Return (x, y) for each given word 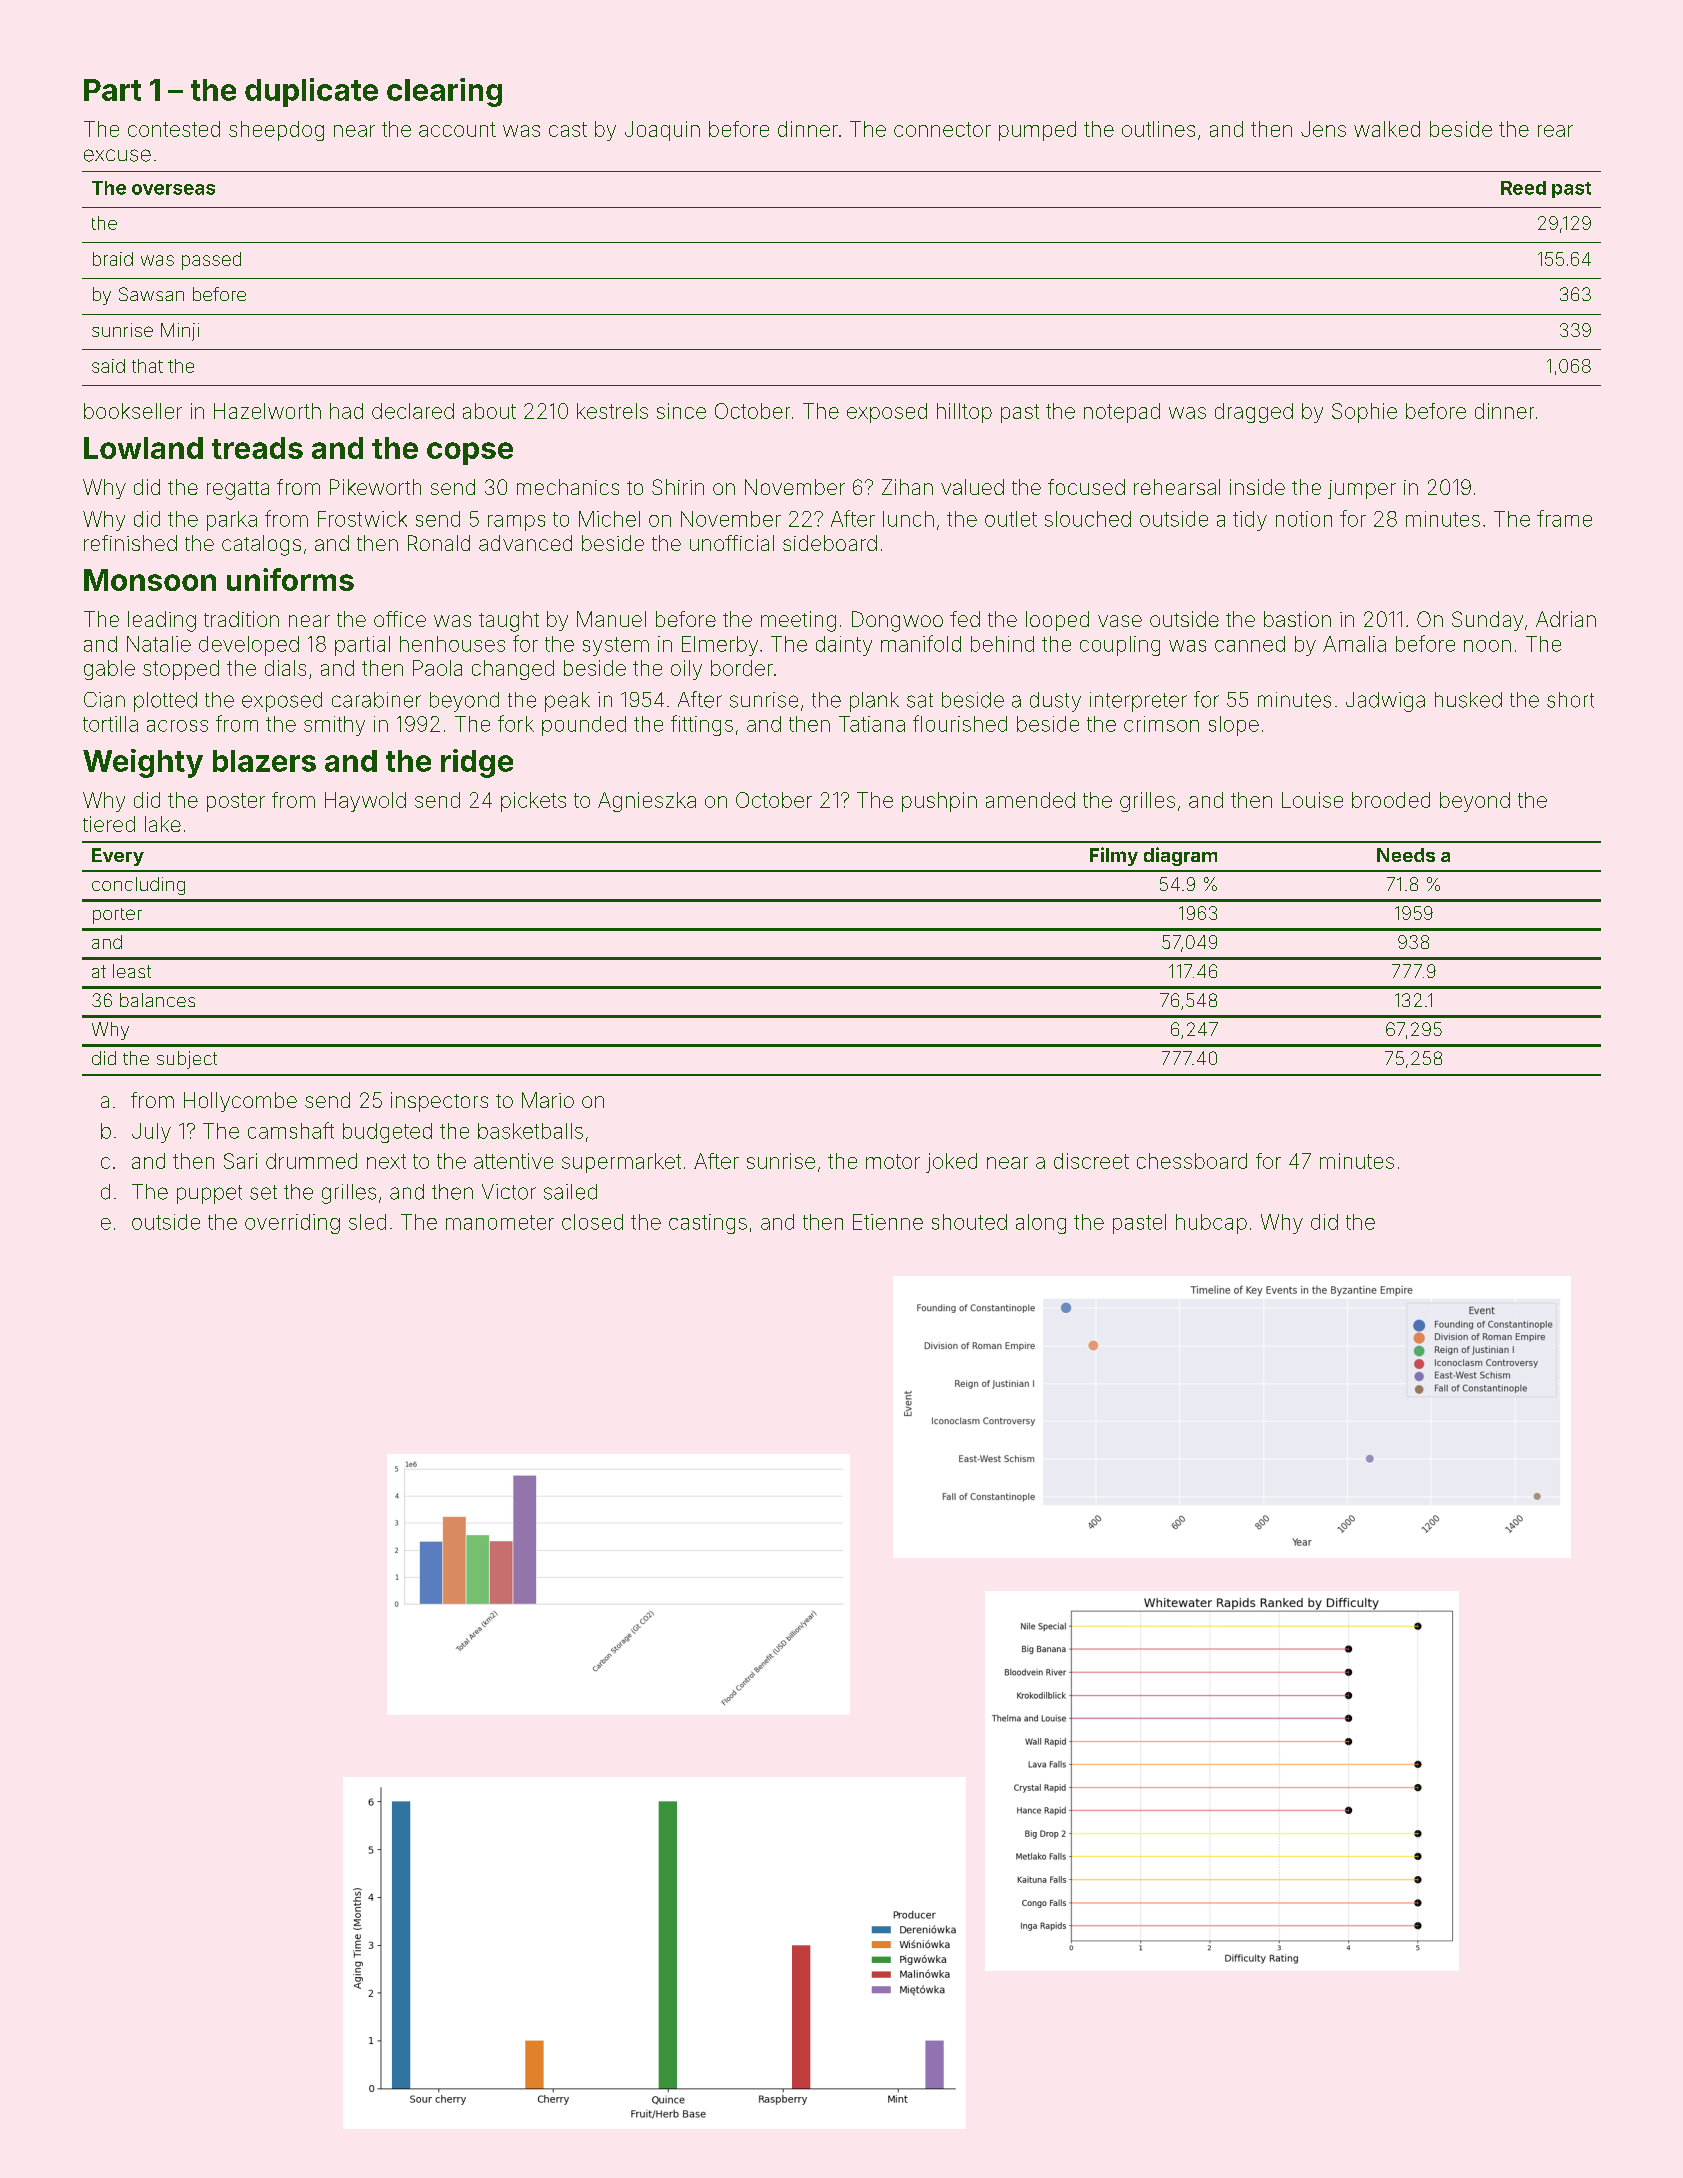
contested (174, 129)
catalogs (261, 545)
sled (367, 1222)
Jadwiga (1385, 702)
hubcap (1211, 1224)
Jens (1323, 129)
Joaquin (662, 131)
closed (592, 1222)
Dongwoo (897, 621)
